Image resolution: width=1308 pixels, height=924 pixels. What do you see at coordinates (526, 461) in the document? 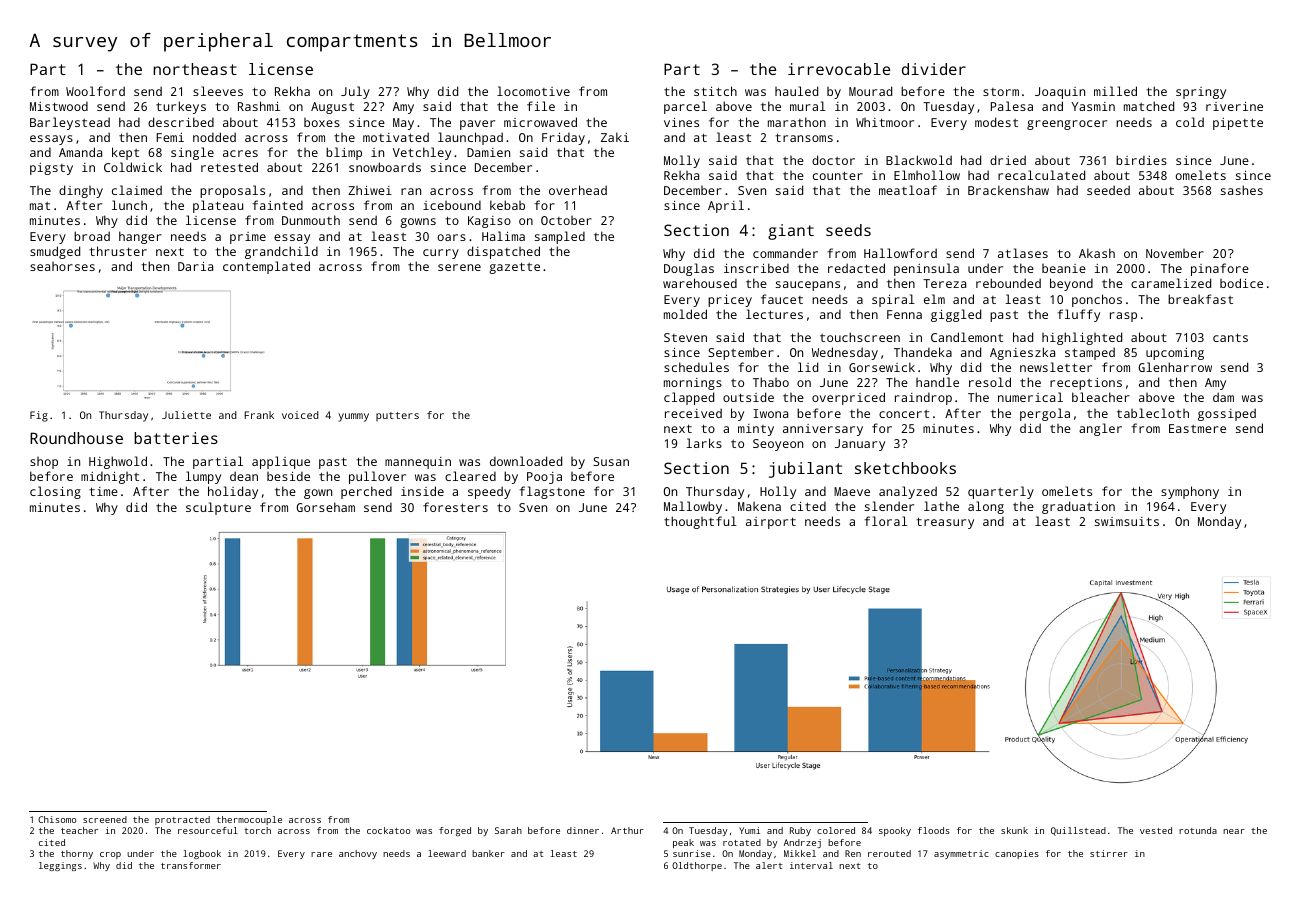
I see `downloaded` at bounding box center [526, 461].
